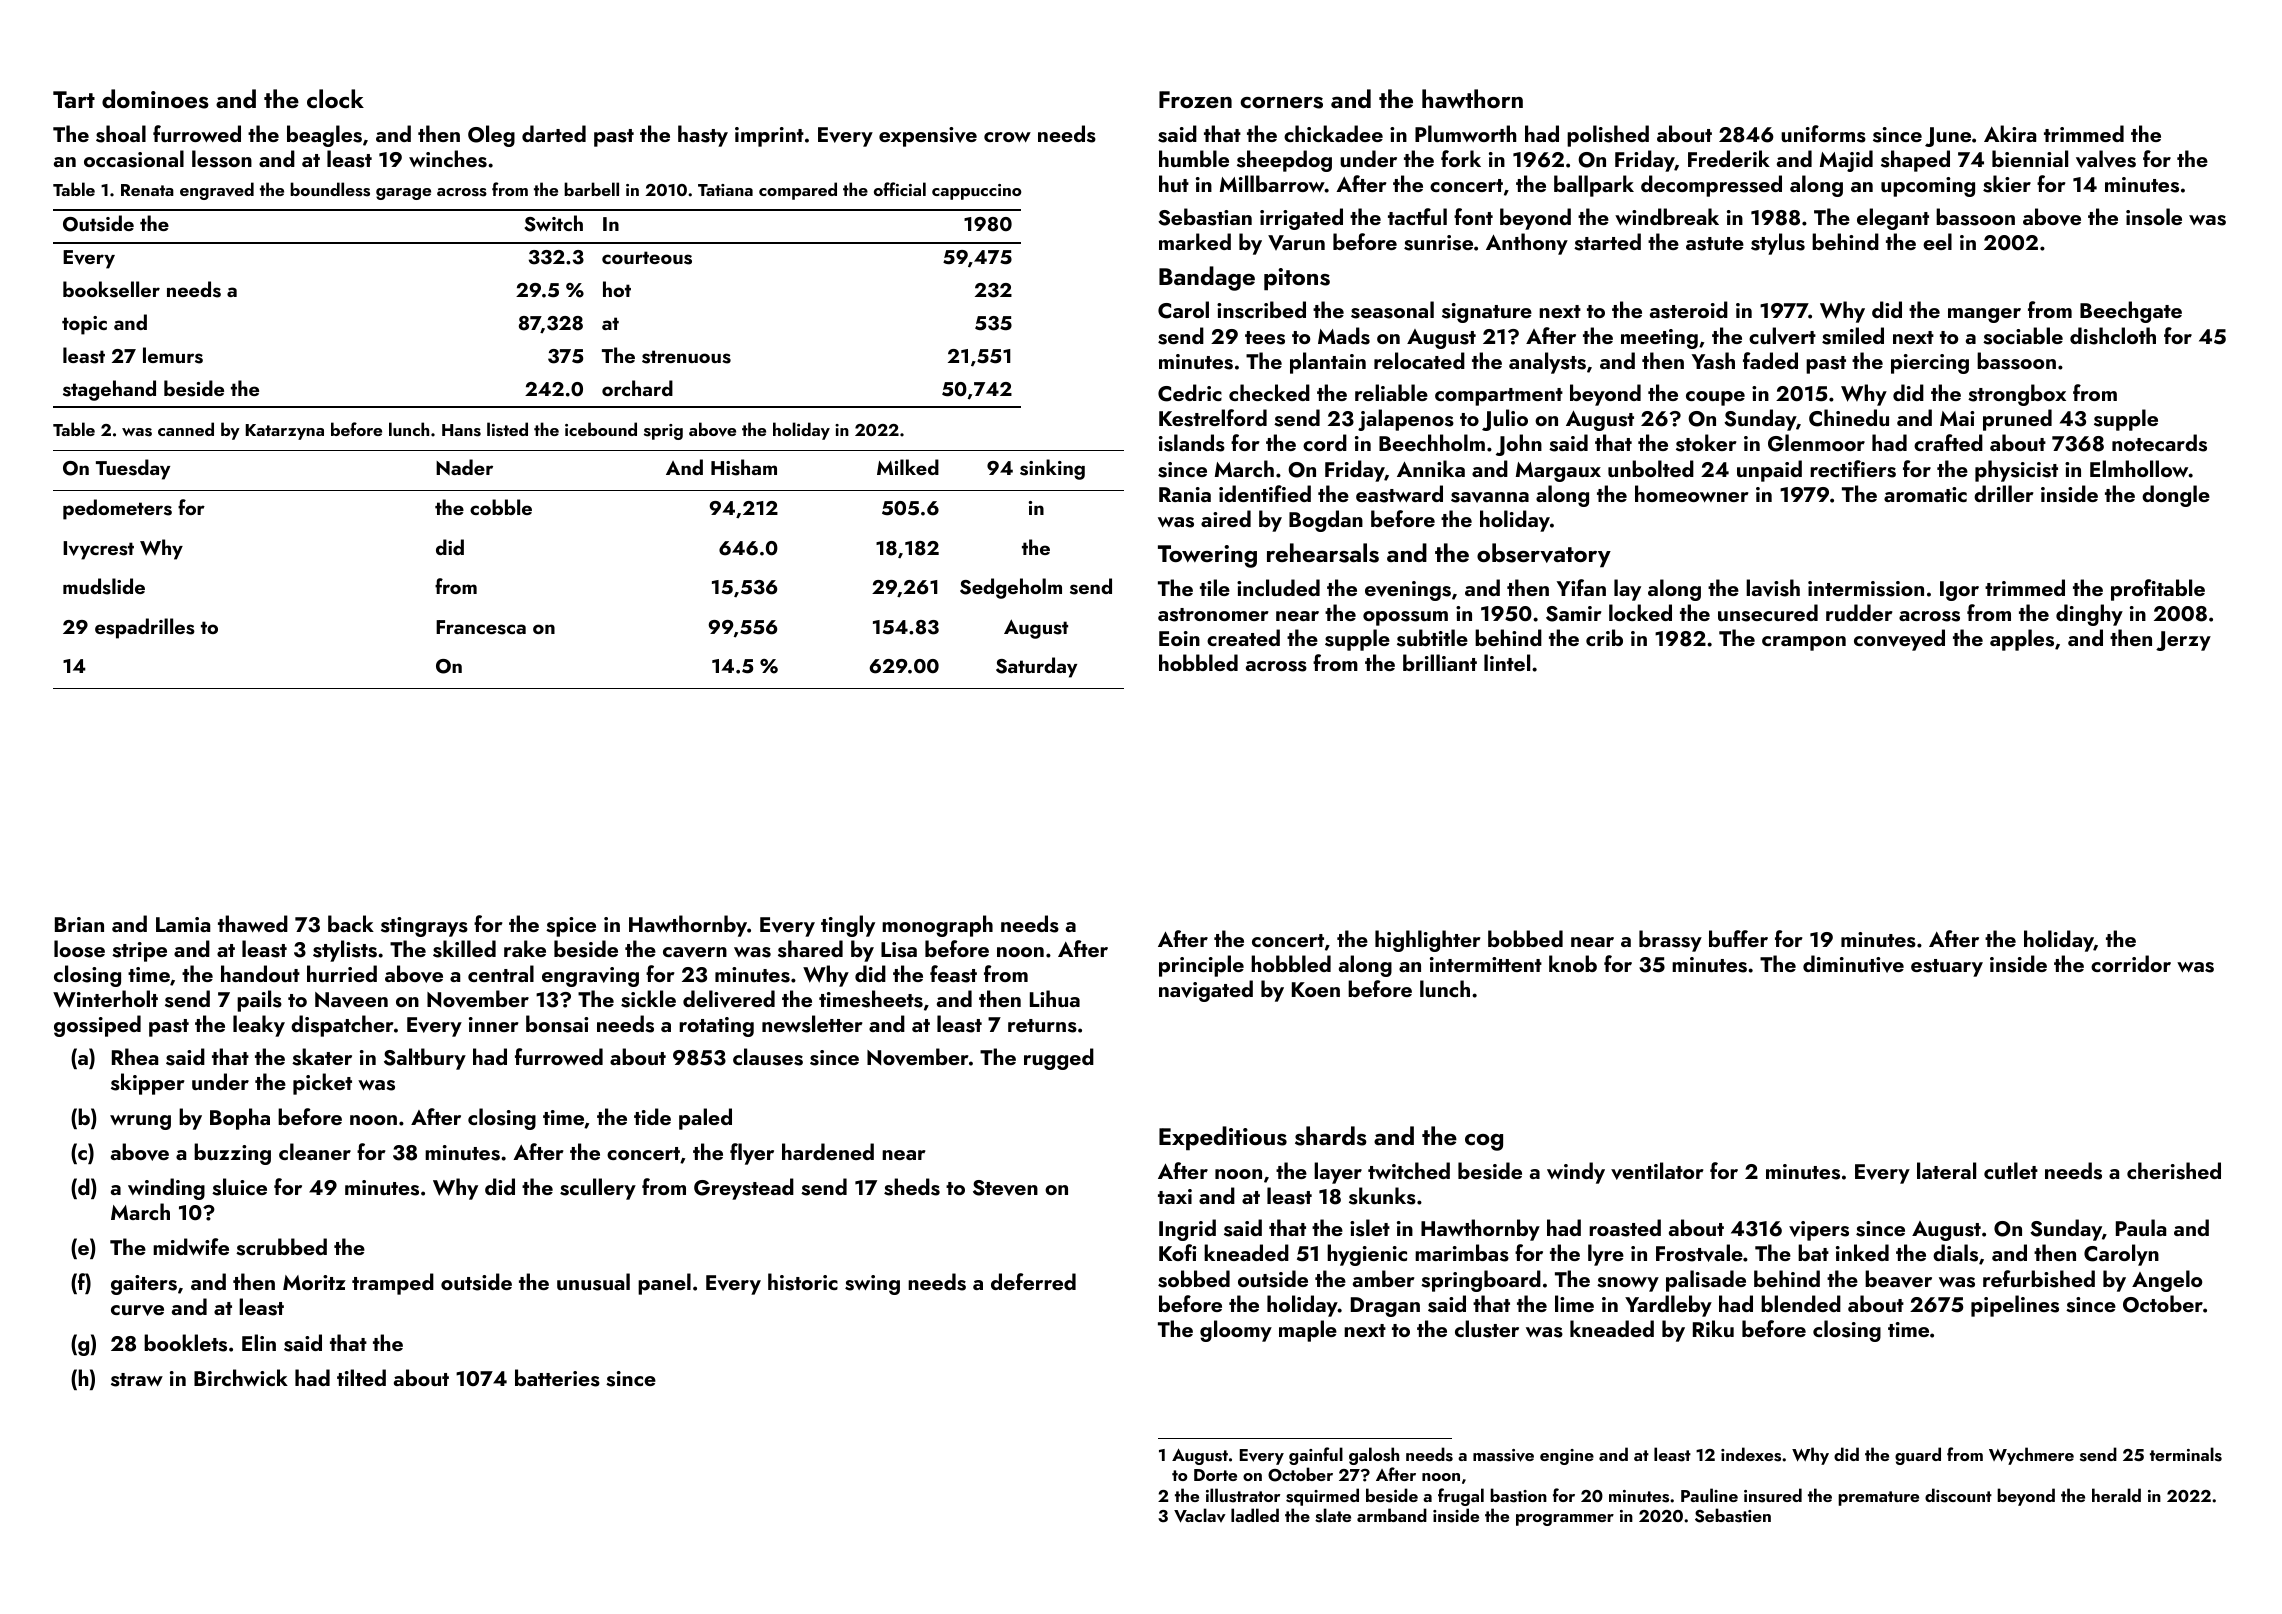  What do you see at coordinates (2010, 133) in the page?
I see `Akira` at bounding box center [2010, 133].
